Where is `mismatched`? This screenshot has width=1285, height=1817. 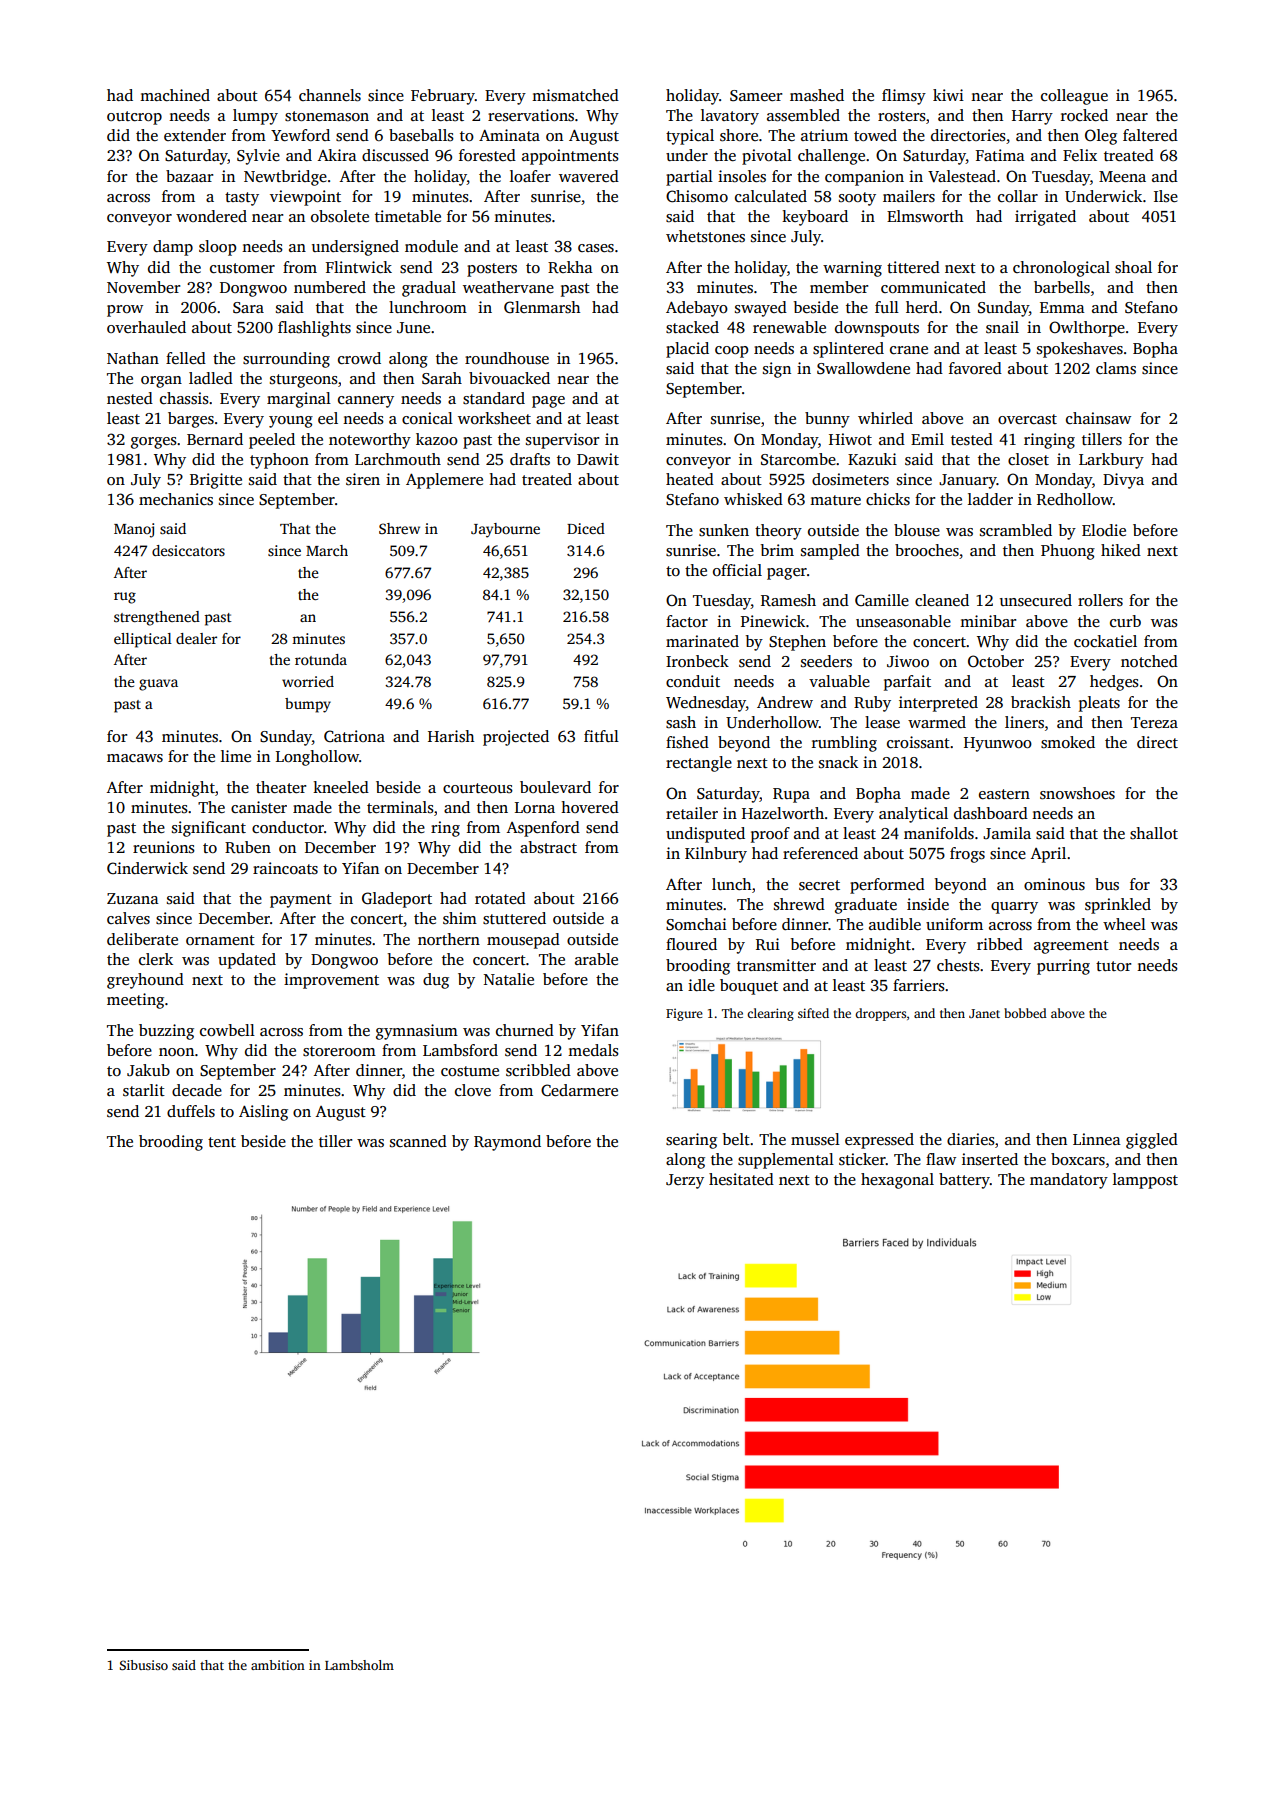 mismatched is located at coordinates (575, 95).
